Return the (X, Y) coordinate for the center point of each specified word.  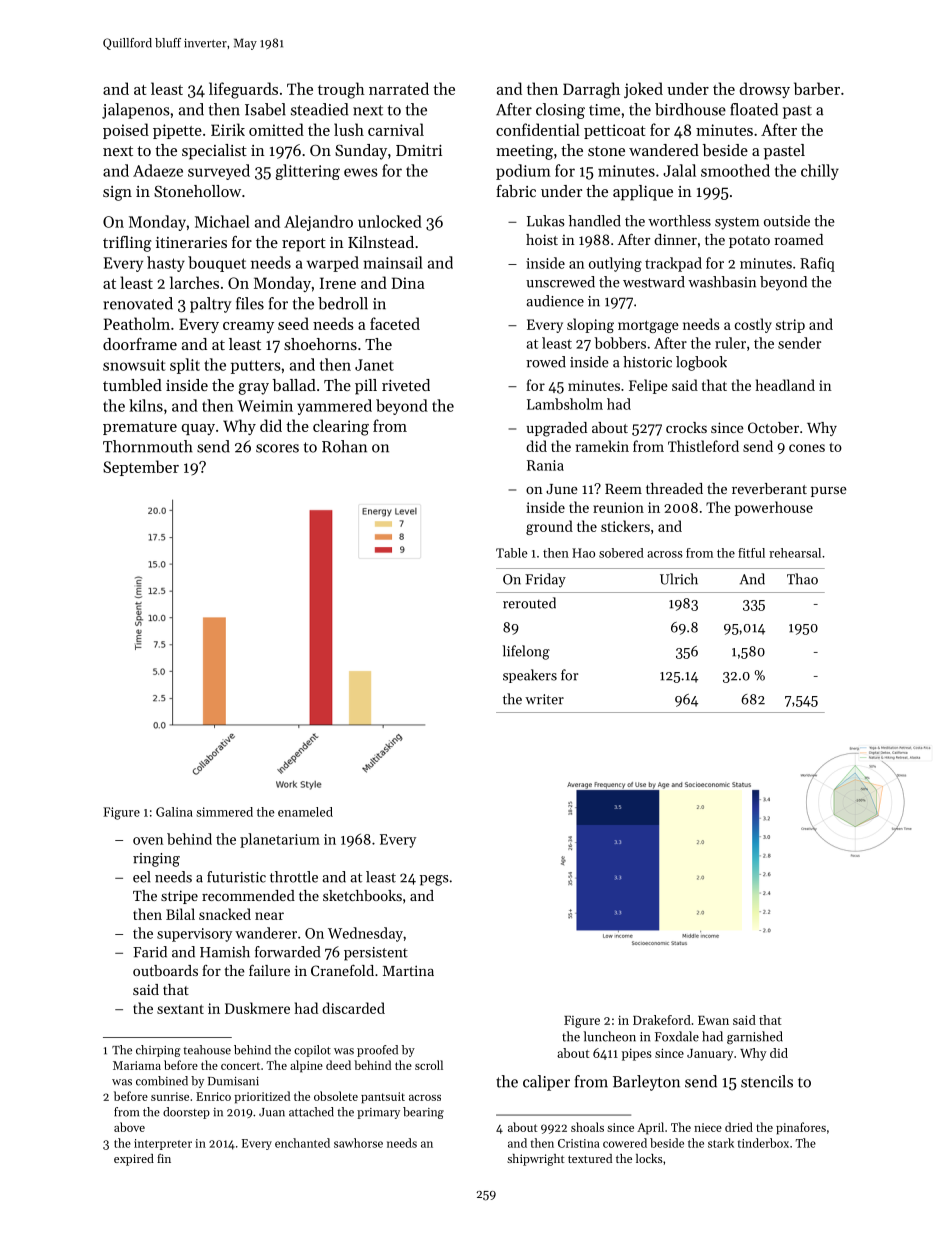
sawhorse (358, 1143)
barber (817, 88)
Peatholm (137, 323)
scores (277, 448)
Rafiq (817, 264)
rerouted (529, 603)
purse (829, 492)
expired (134, 1160)
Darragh (591, 90)
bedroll (343, 303)
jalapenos (136, 111)
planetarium (280, 840)
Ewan (713, 1020)
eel (142, 877)
